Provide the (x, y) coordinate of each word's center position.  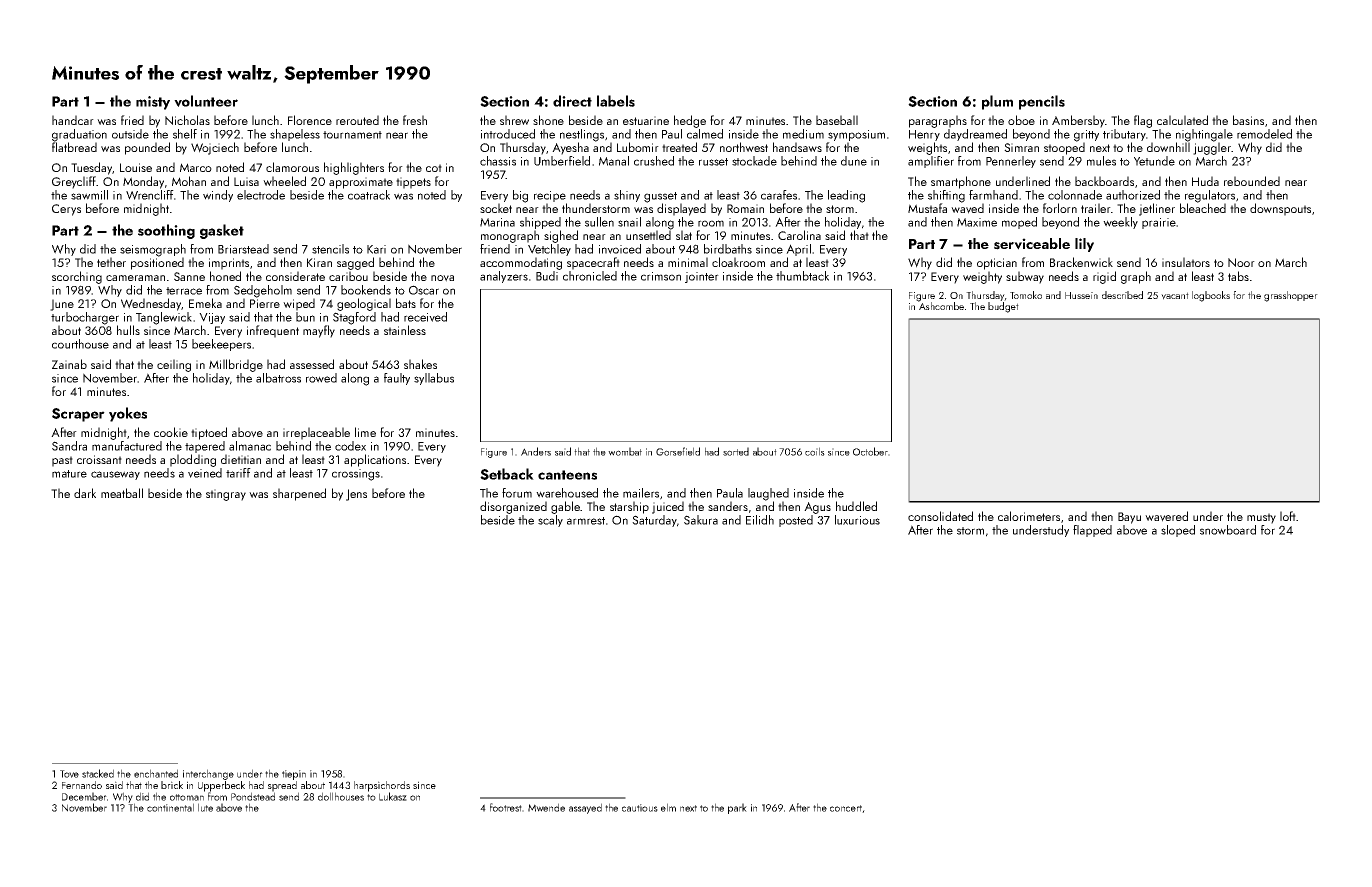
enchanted (156, 773)
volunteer (206, 101)
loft (1288, 516)
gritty (1086, 136)
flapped (1092, 531)
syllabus (434, 379)
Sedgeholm (263, 291)
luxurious (857, 520)
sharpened (299, 494)
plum (997, 102)
